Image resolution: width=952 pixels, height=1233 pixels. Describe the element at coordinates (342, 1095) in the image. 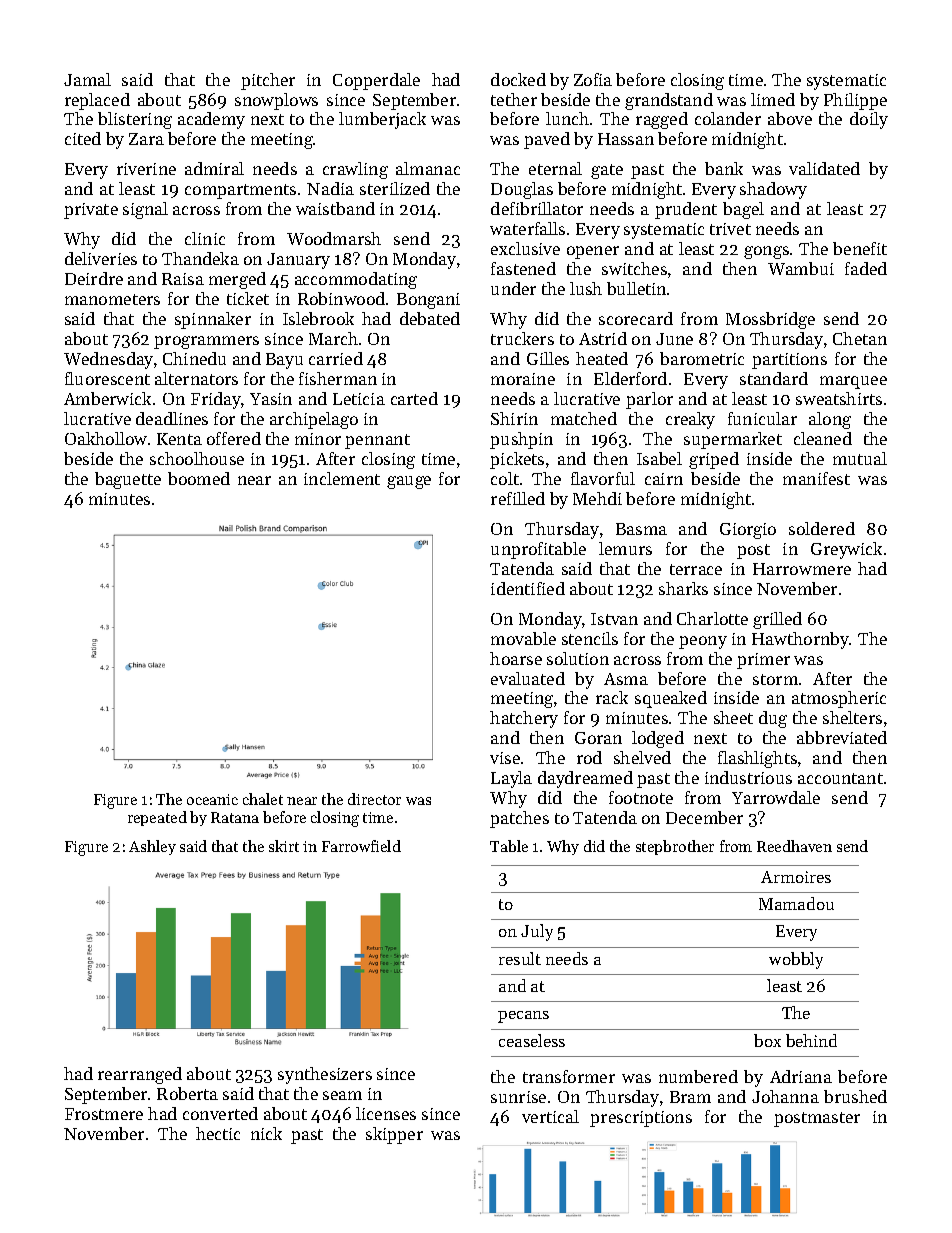

I see `seam` at that location.
